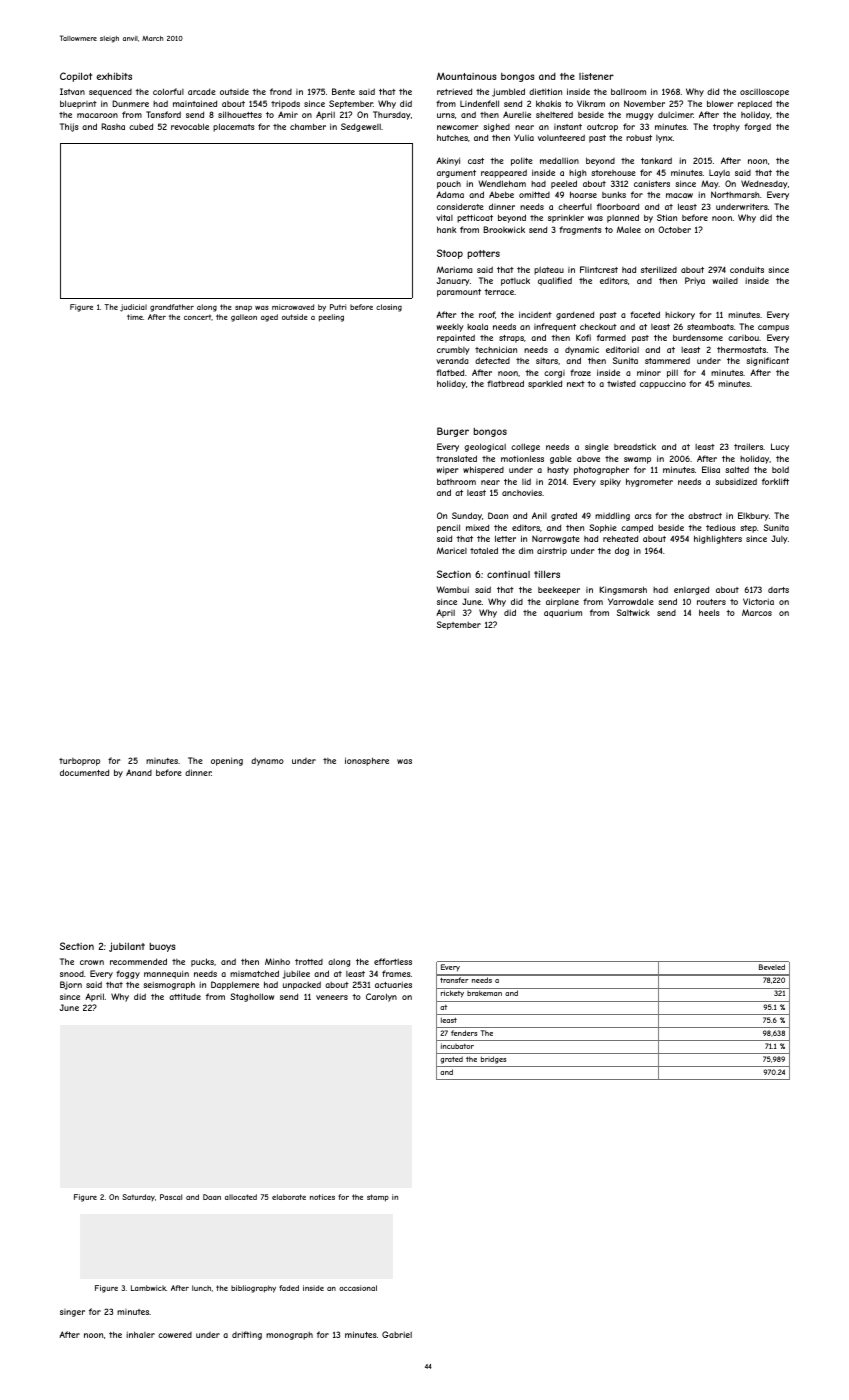 The width and height of the screenshot is (849, 1400). I want to click on peeling, so click(331, 318).
